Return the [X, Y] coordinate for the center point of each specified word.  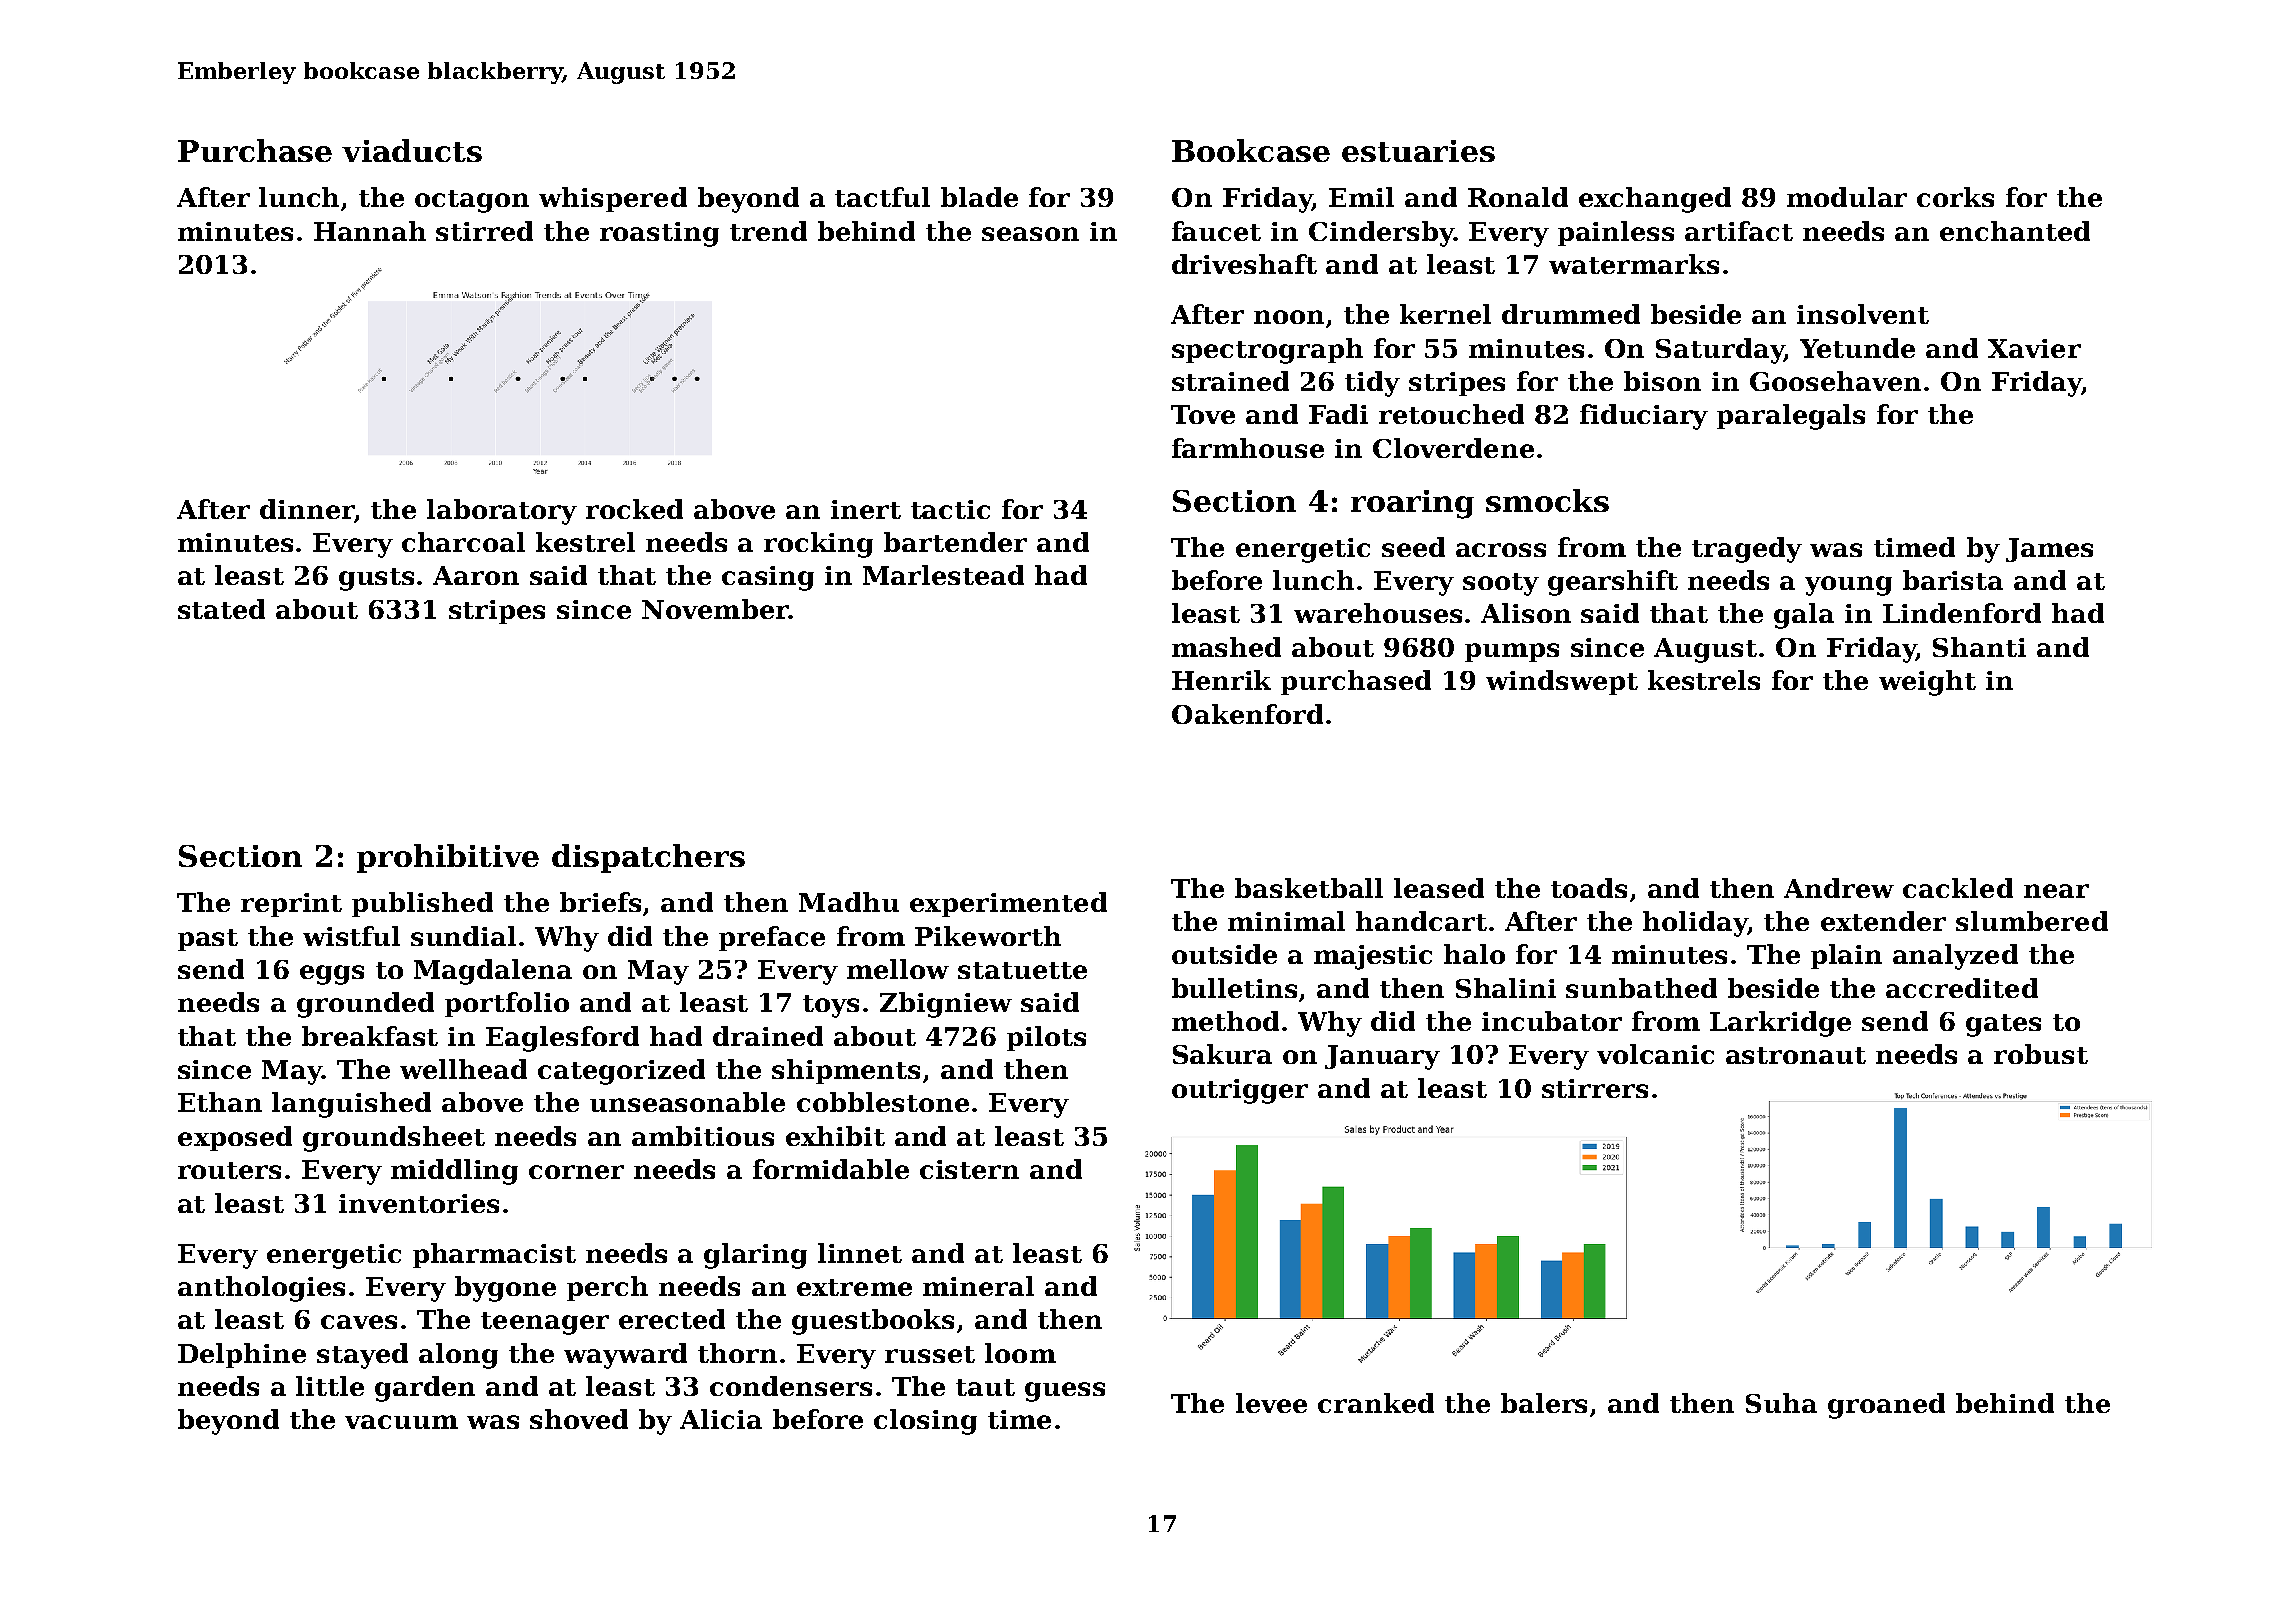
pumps [1512, 652]
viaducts [412, 150]
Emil [1361, 197]
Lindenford [1962, 613]
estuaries [1418, 151]
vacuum [401, 1422]
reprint [291, 905]
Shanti [1979, 647]
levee [1271, 1403]
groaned [1886, 1406]
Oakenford [1247, 714]
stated [221, 609]
